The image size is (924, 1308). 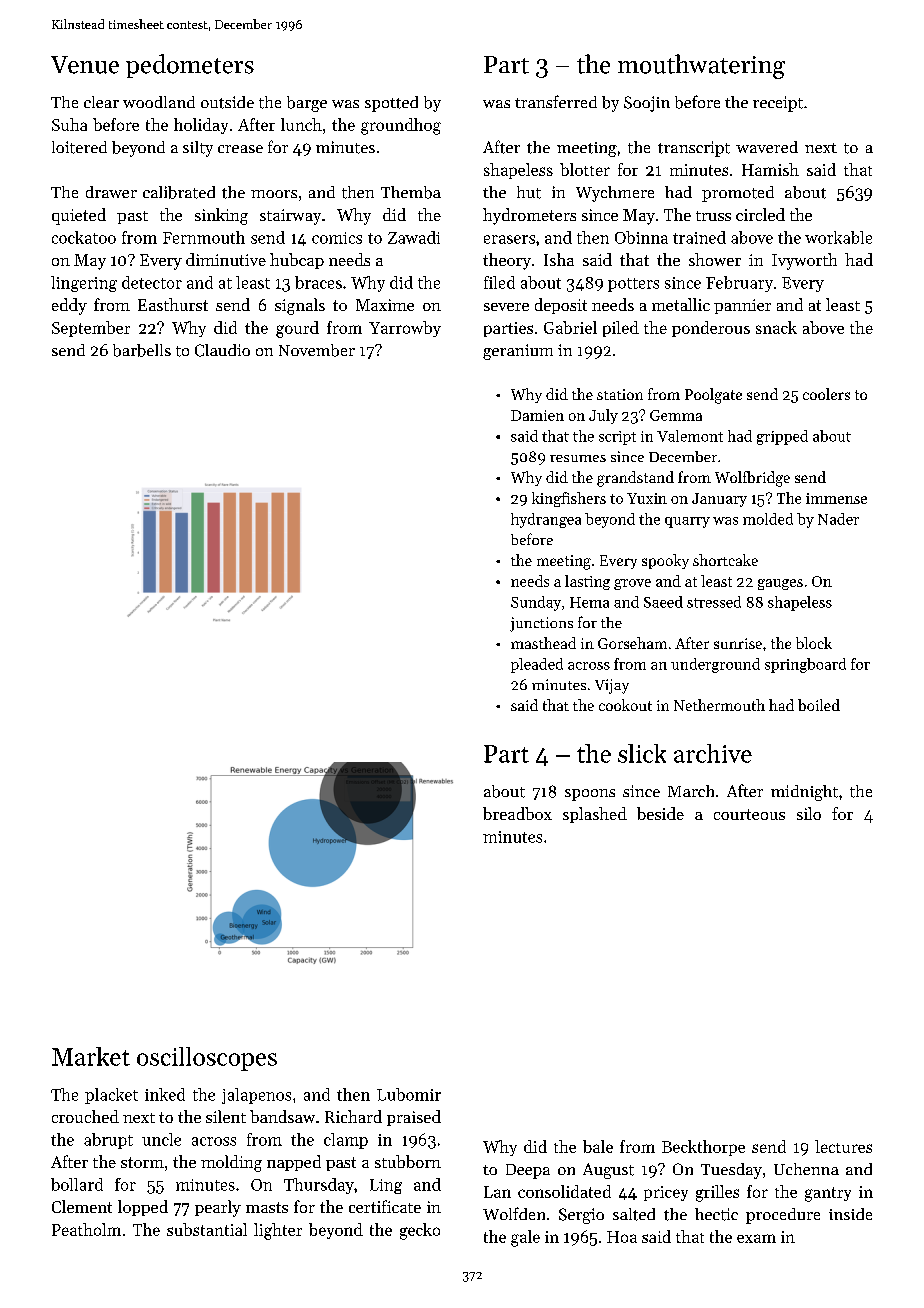 I want to click on Market, so click(x=91, y=1056).
